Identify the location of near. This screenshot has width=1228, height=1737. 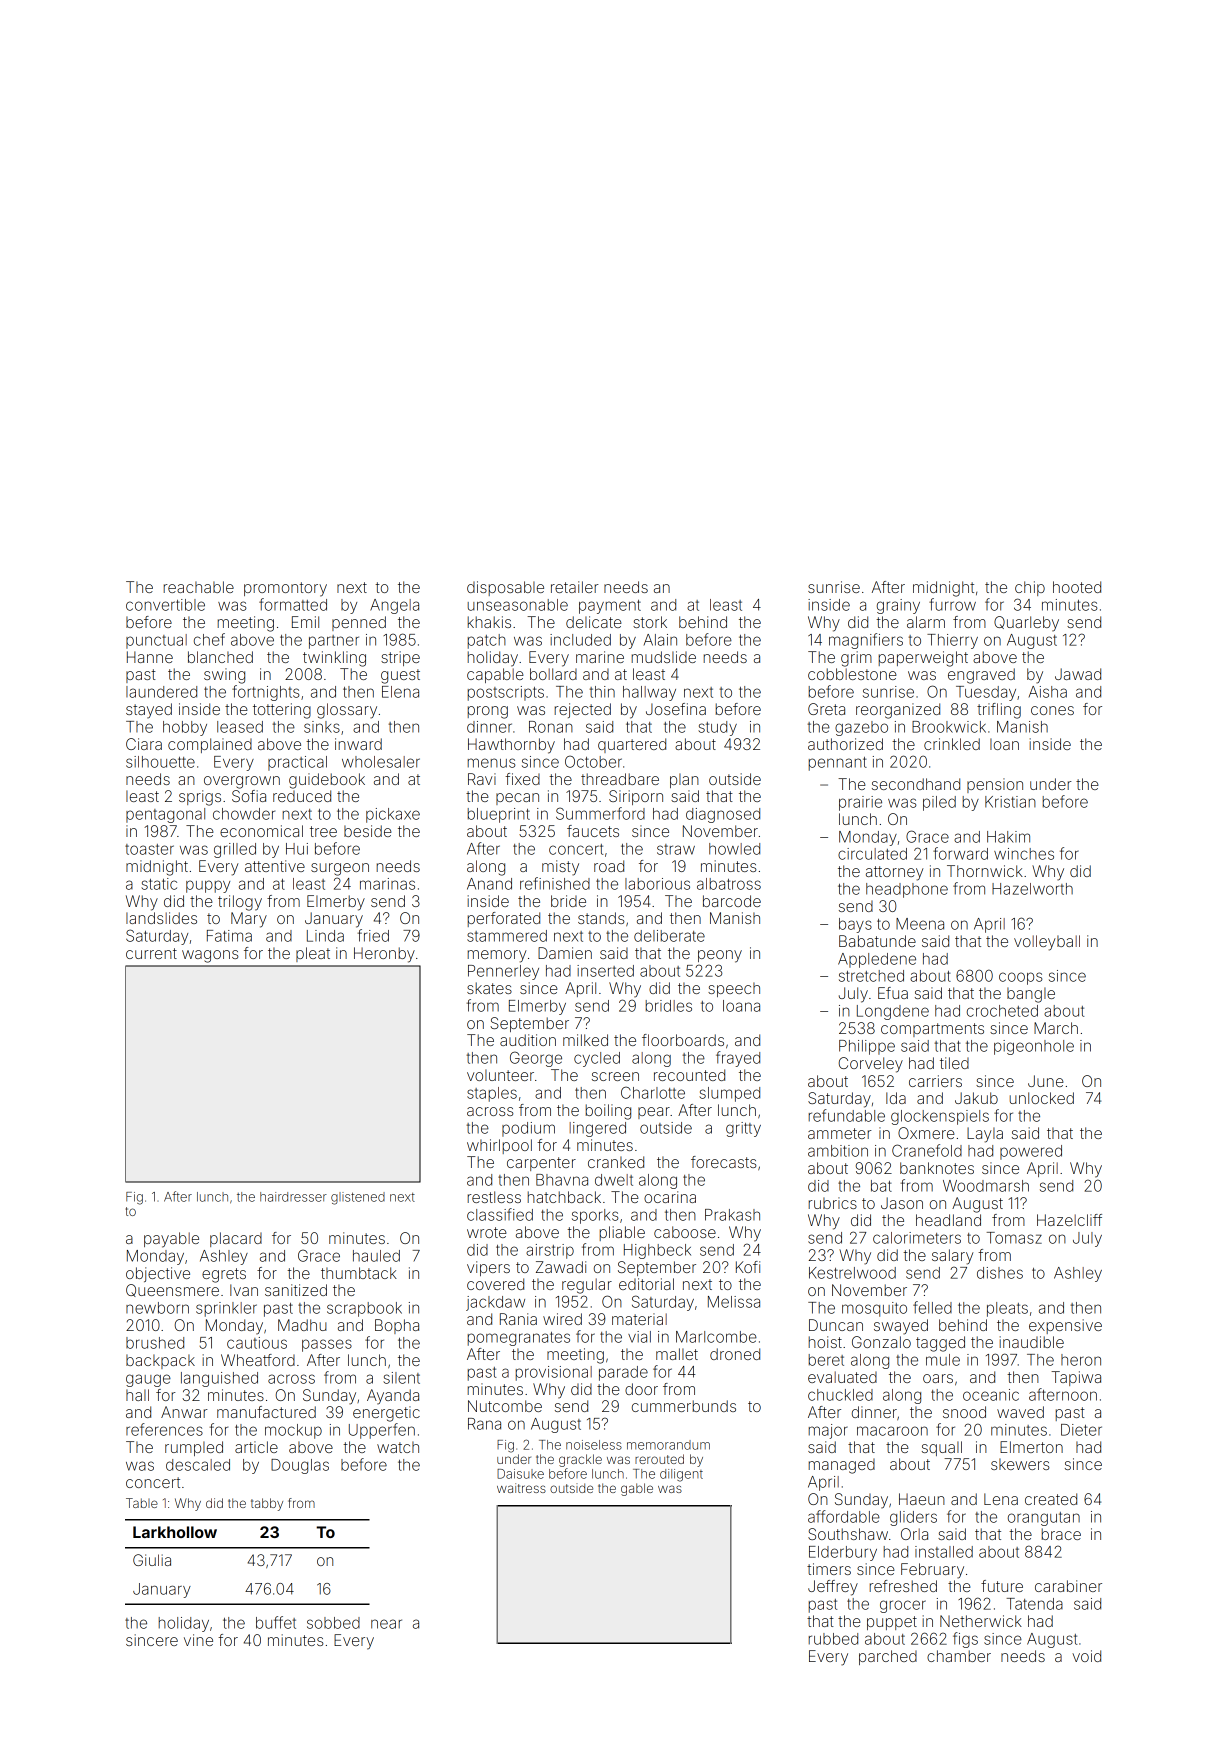
(386, 1624).
